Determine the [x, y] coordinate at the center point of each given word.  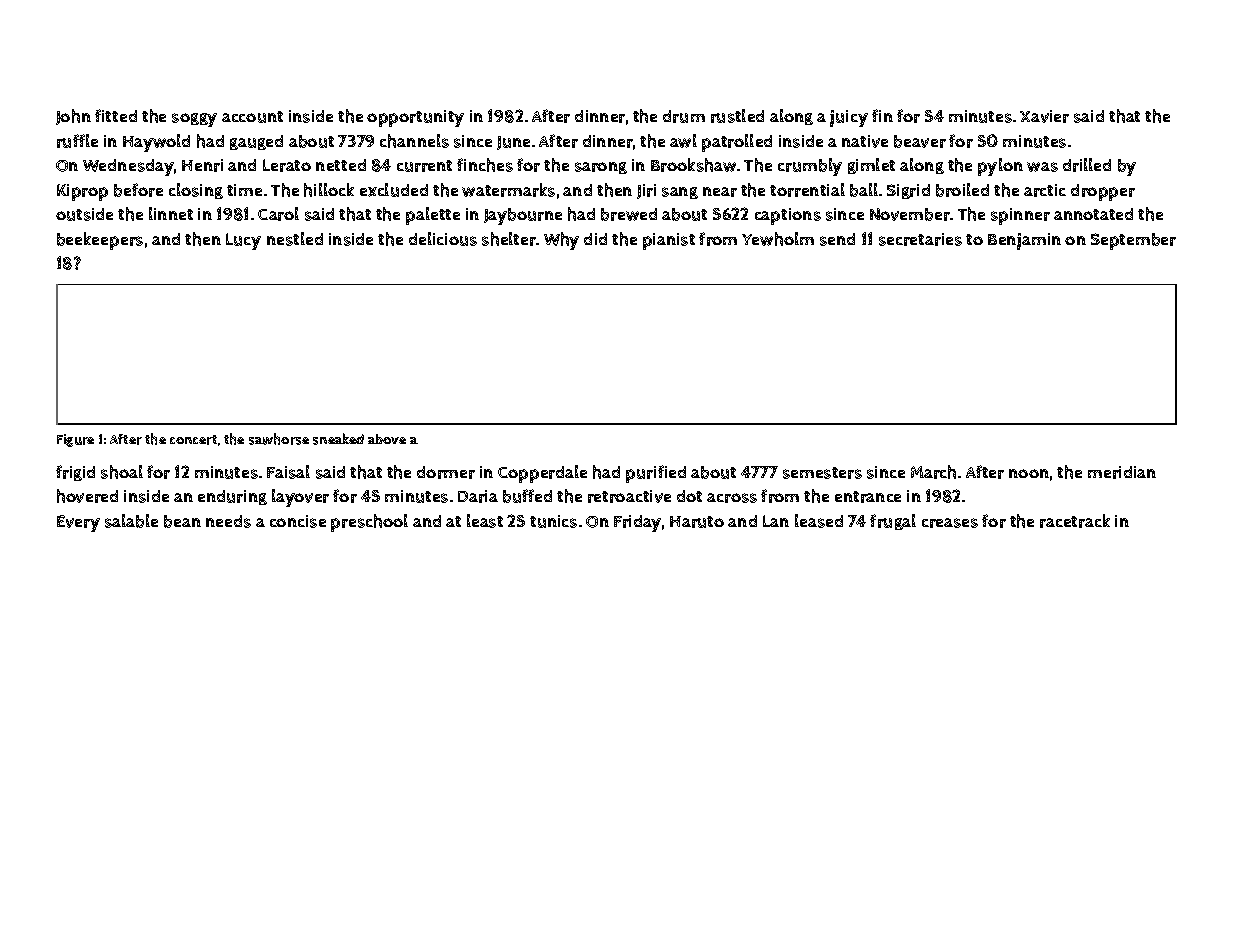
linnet [171, 213]
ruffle [77, 141]
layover [300, 498]
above [387, 439]
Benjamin [1024, 241]
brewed [629, 214]
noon [1029, 473]
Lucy [243, 241]
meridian [1122, 472]
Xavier [1044, 116]
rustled [737, 116]
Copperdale [542, 474]
